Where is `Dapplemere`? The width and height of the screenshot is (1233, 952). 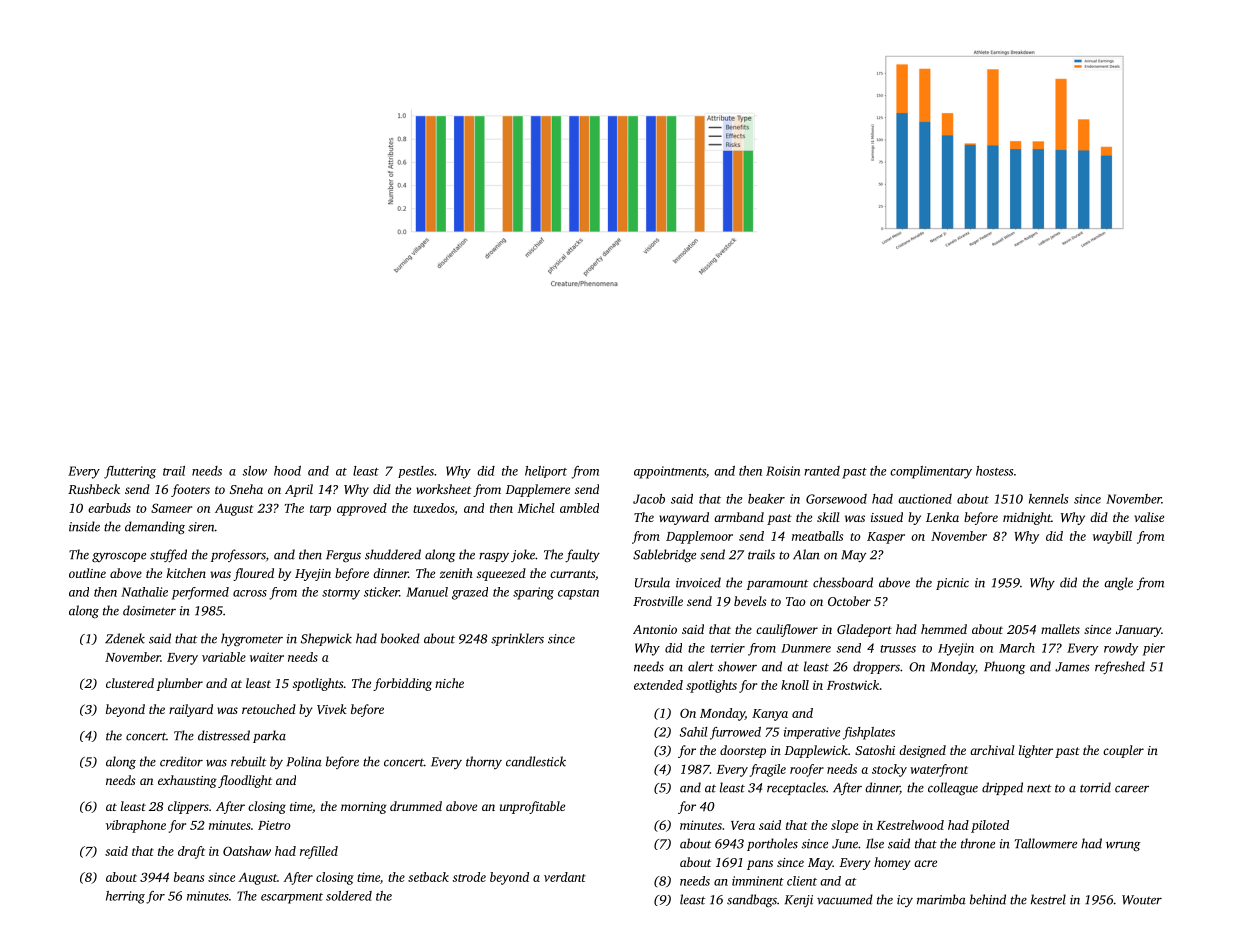
Dapplemere is located at coordinates (537, 490).
